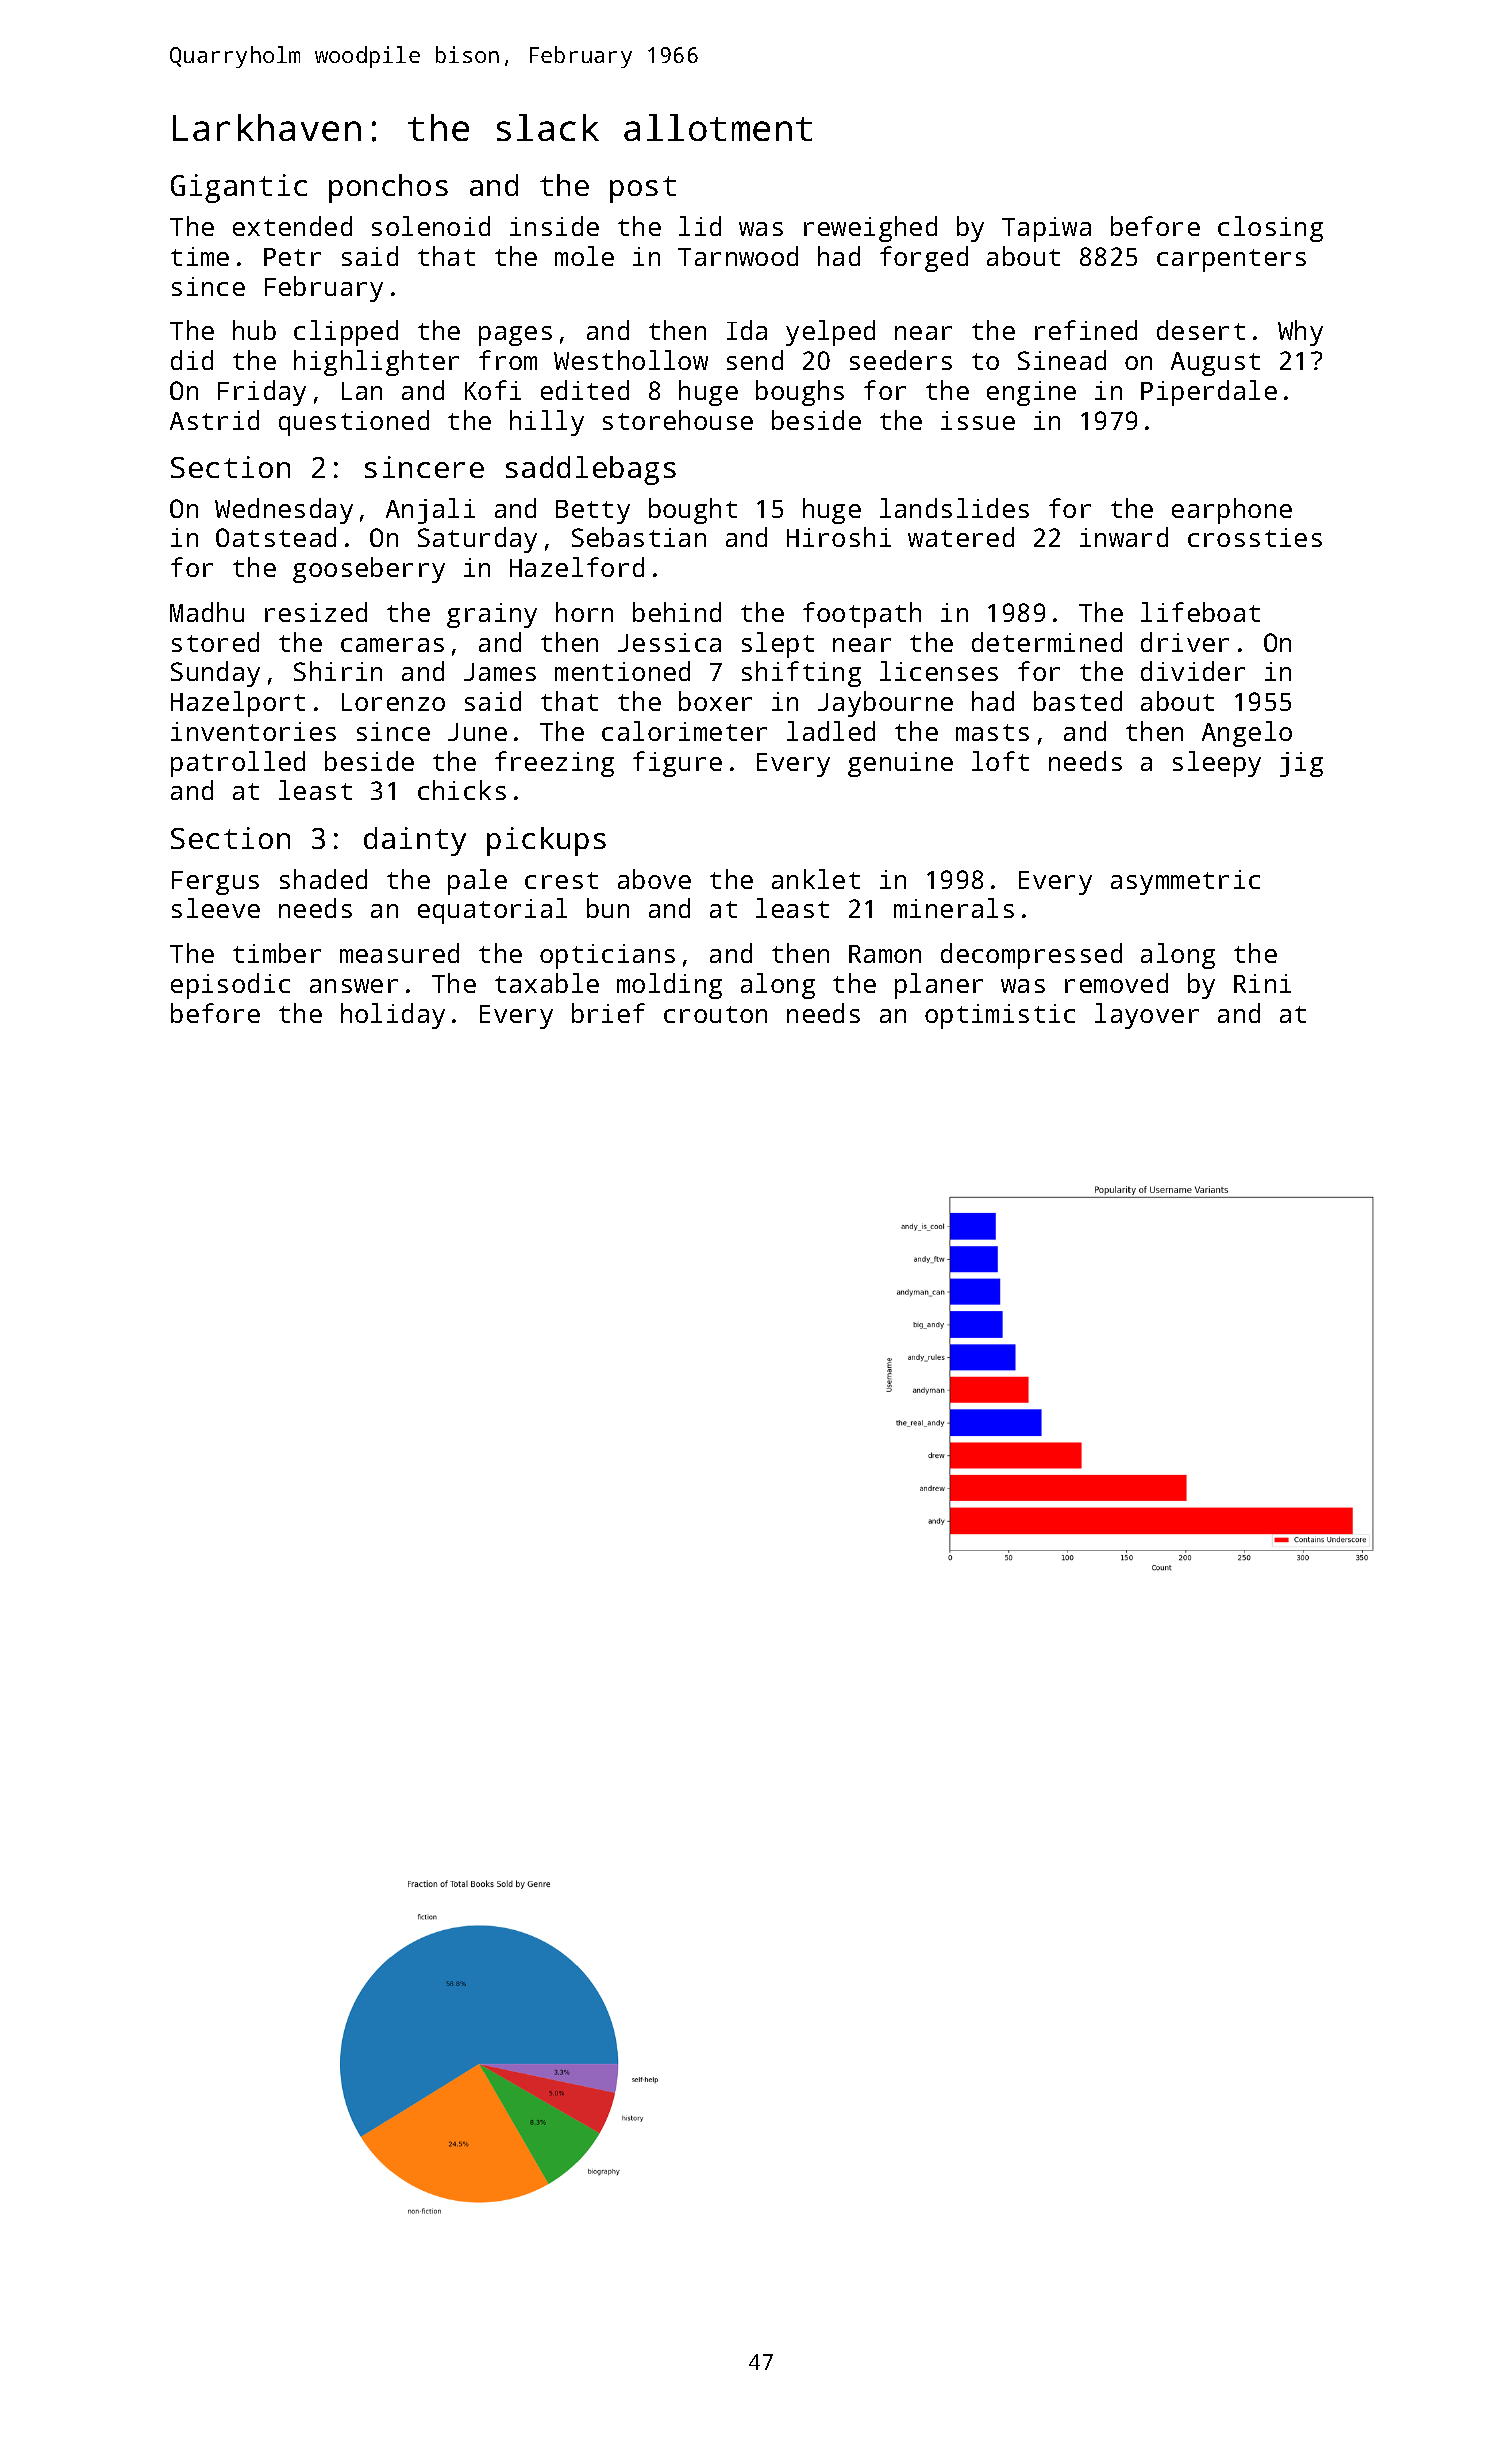  I want to click on mole, so click(584, 256).
